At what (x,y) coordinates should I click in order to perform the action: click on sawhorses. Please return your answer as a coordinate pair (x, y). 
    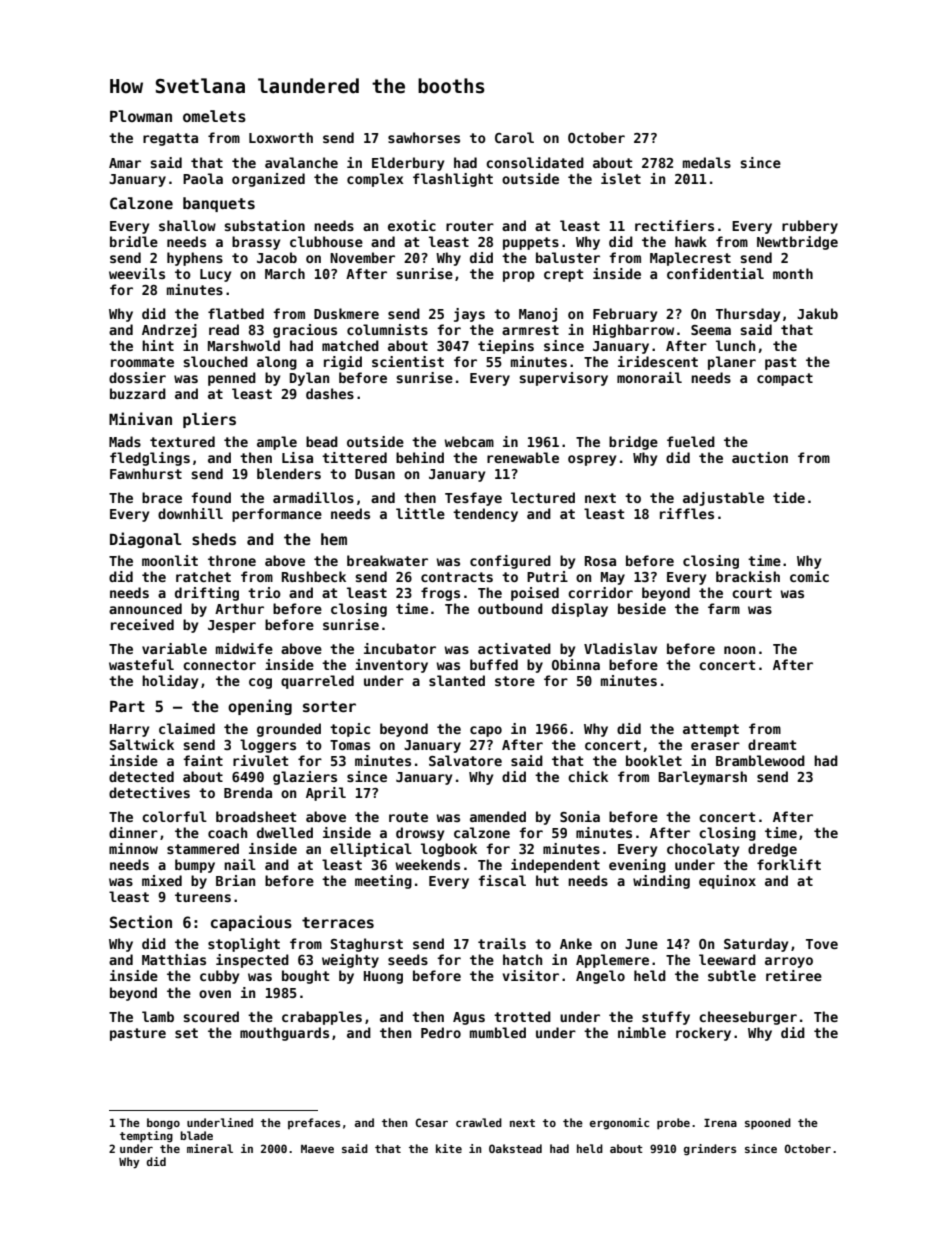
    Looking at the image, I should click on (424, 137).
